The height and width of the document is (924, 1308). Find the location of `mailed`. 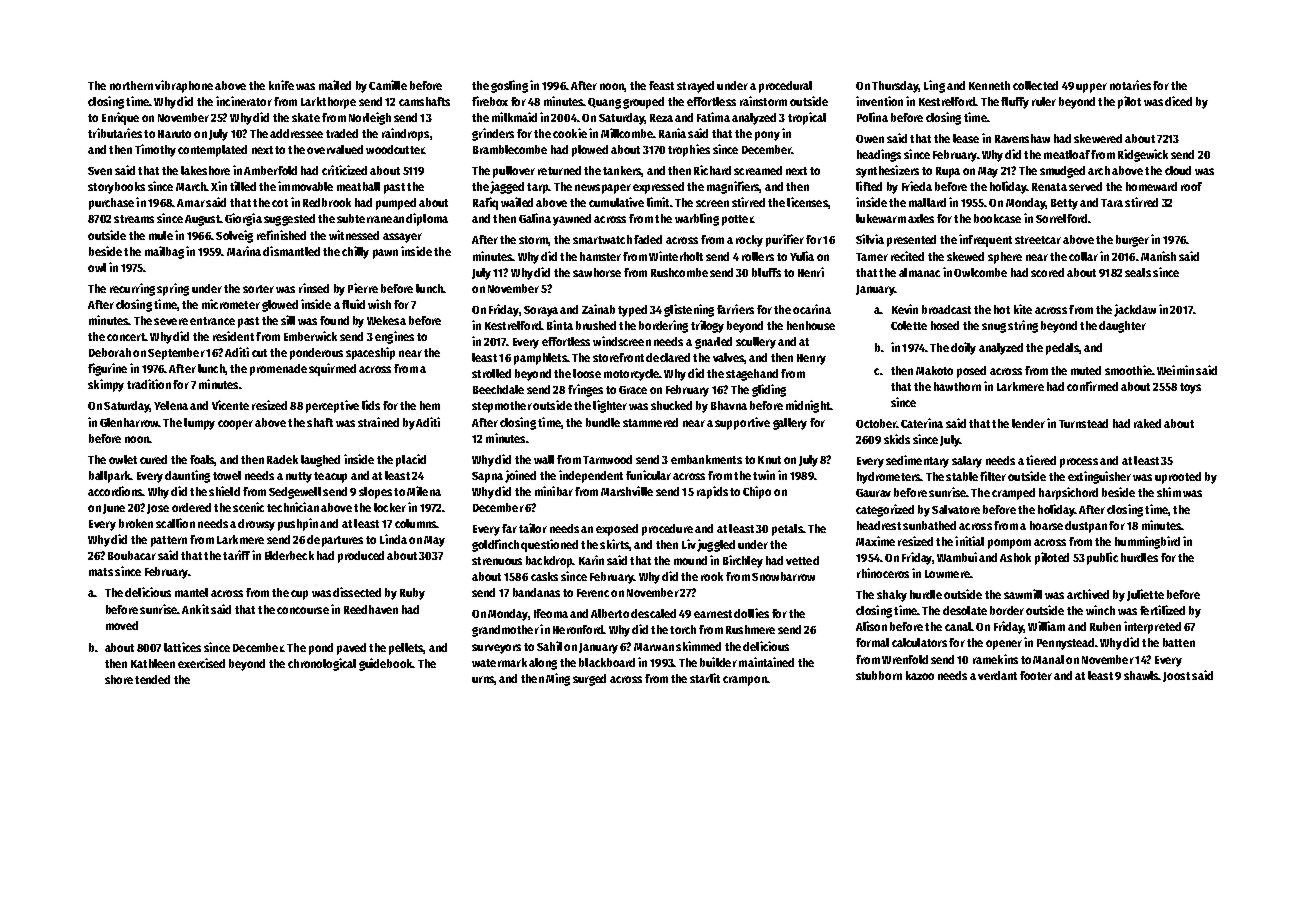

mailed is located at coordinates (335, 85).
